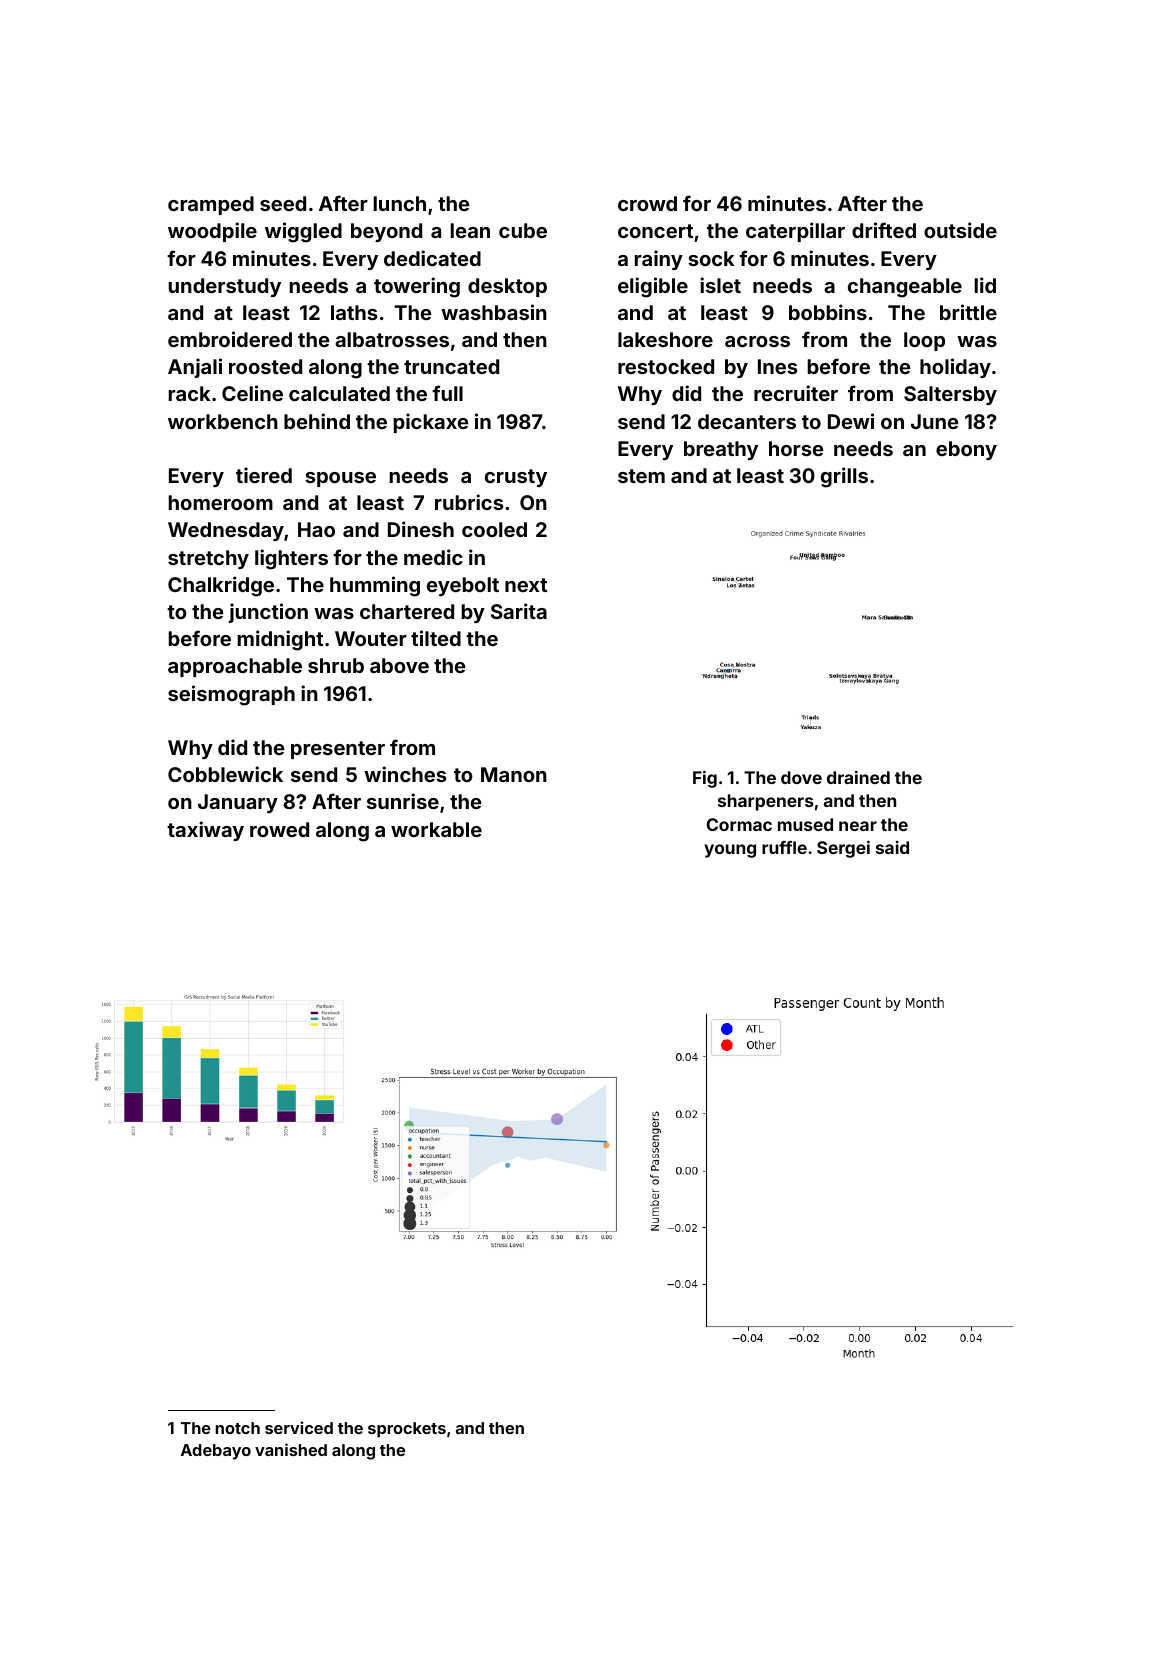 This page has width=1165, height=1654. I want to click on across, so click(757, 341).
